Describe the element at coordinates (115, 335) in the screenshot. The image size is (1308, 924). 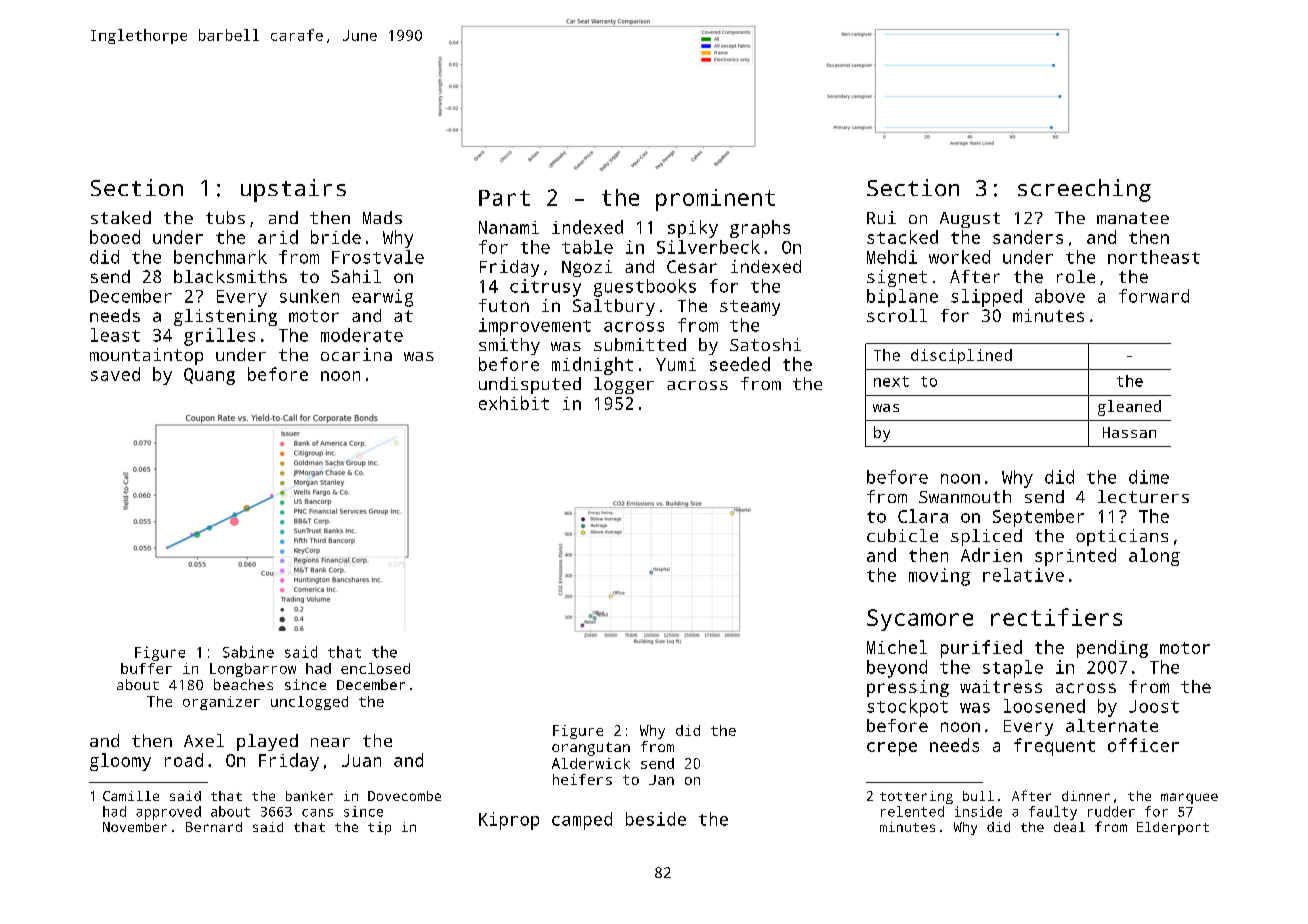
I see `least` at that location.
